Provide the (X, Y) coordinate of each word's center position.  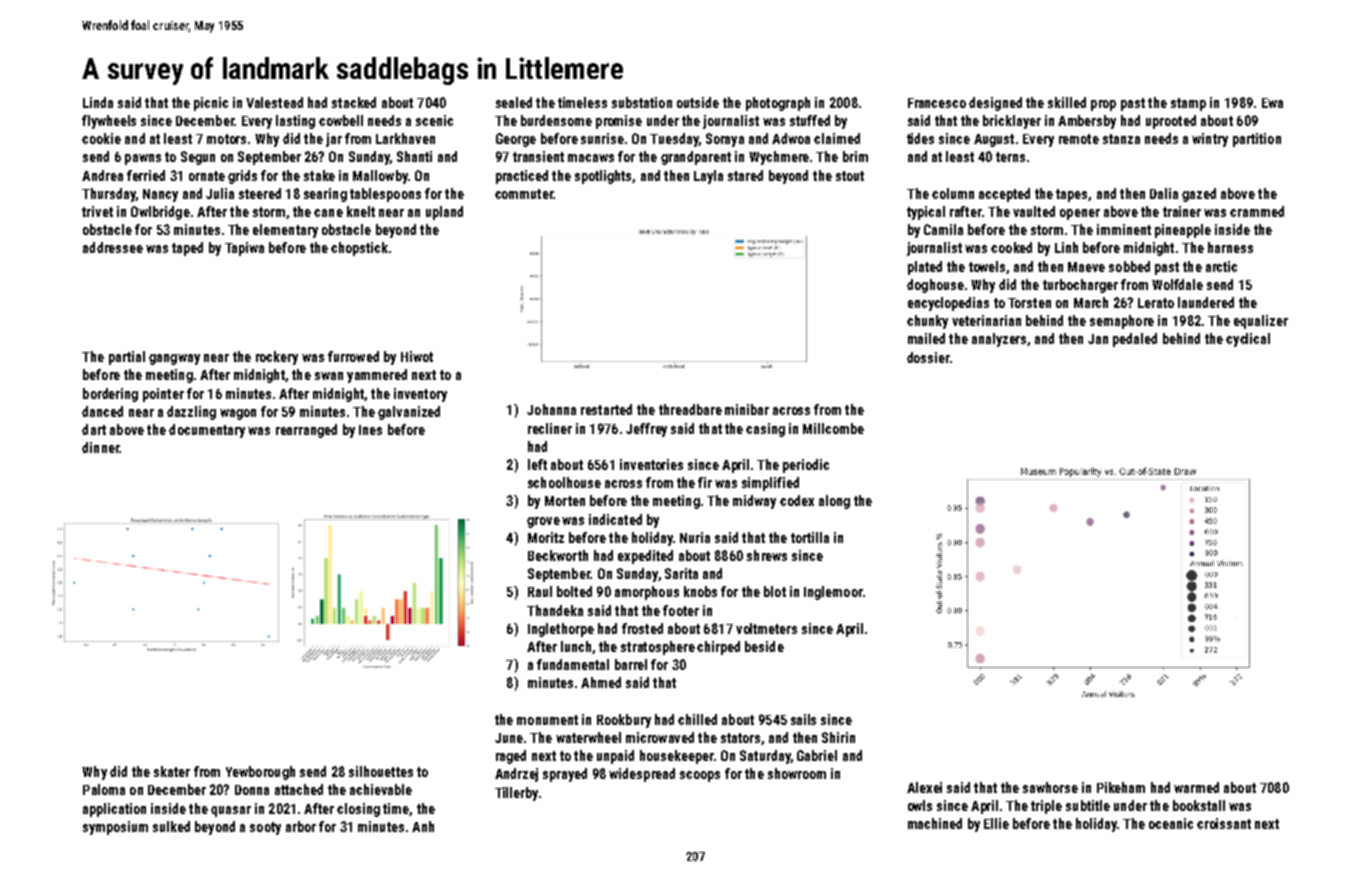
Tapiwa (244, 249)
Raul (540, 591)
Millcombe (833, 428)
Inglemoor (833, 593)
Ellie (996, 823)
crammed (1257, 211)
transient (538, 156)
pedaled (1135, 340)
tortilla (810, 537)
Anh (423, 826)
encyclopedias (948, 304)
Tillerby (516, 794)
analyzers (999, 340)
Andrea (102, 175)
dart (94, 429)
